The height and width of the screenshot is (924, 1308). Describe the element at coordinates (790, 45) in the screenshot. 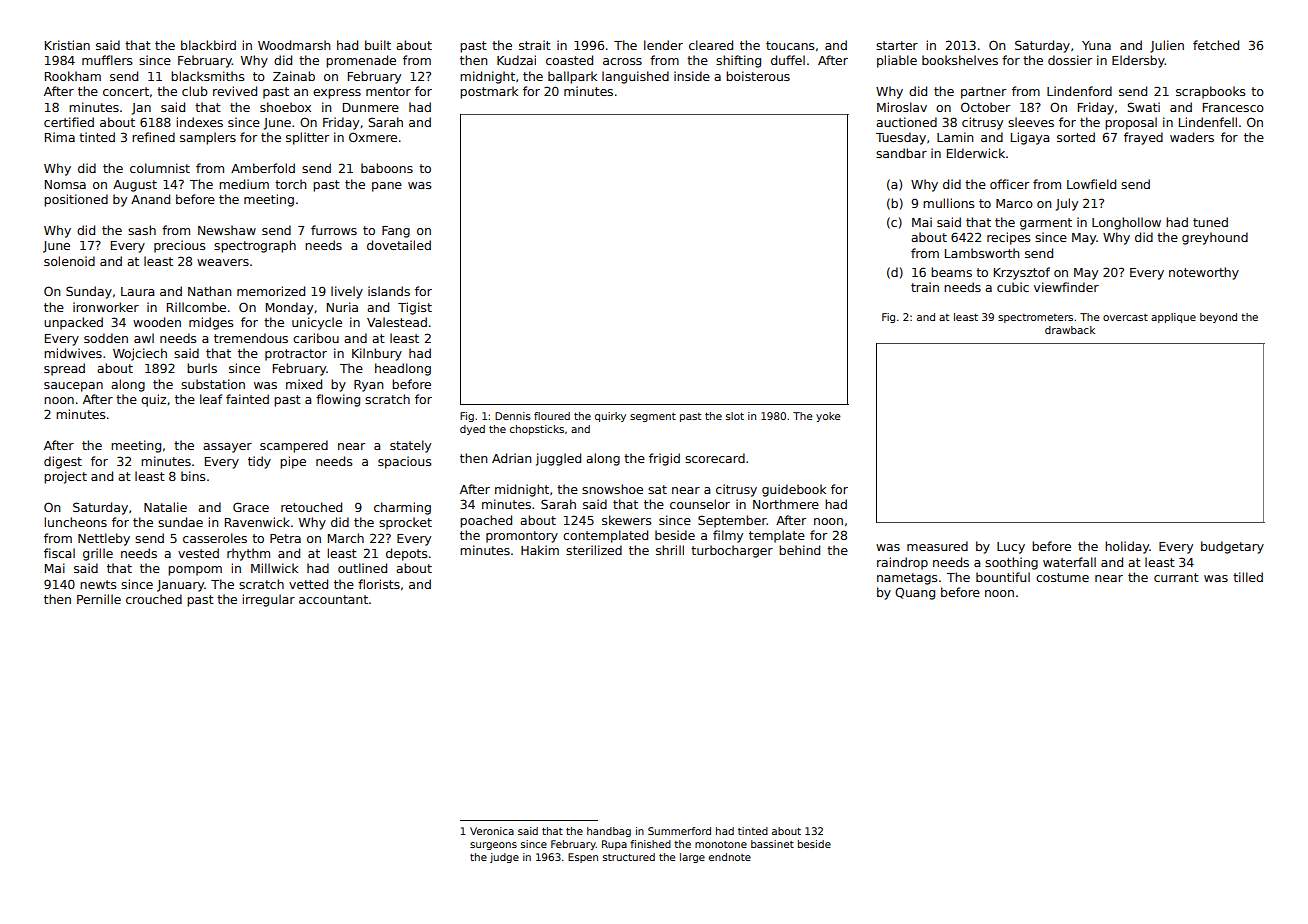

I see `toucans` at that location.
